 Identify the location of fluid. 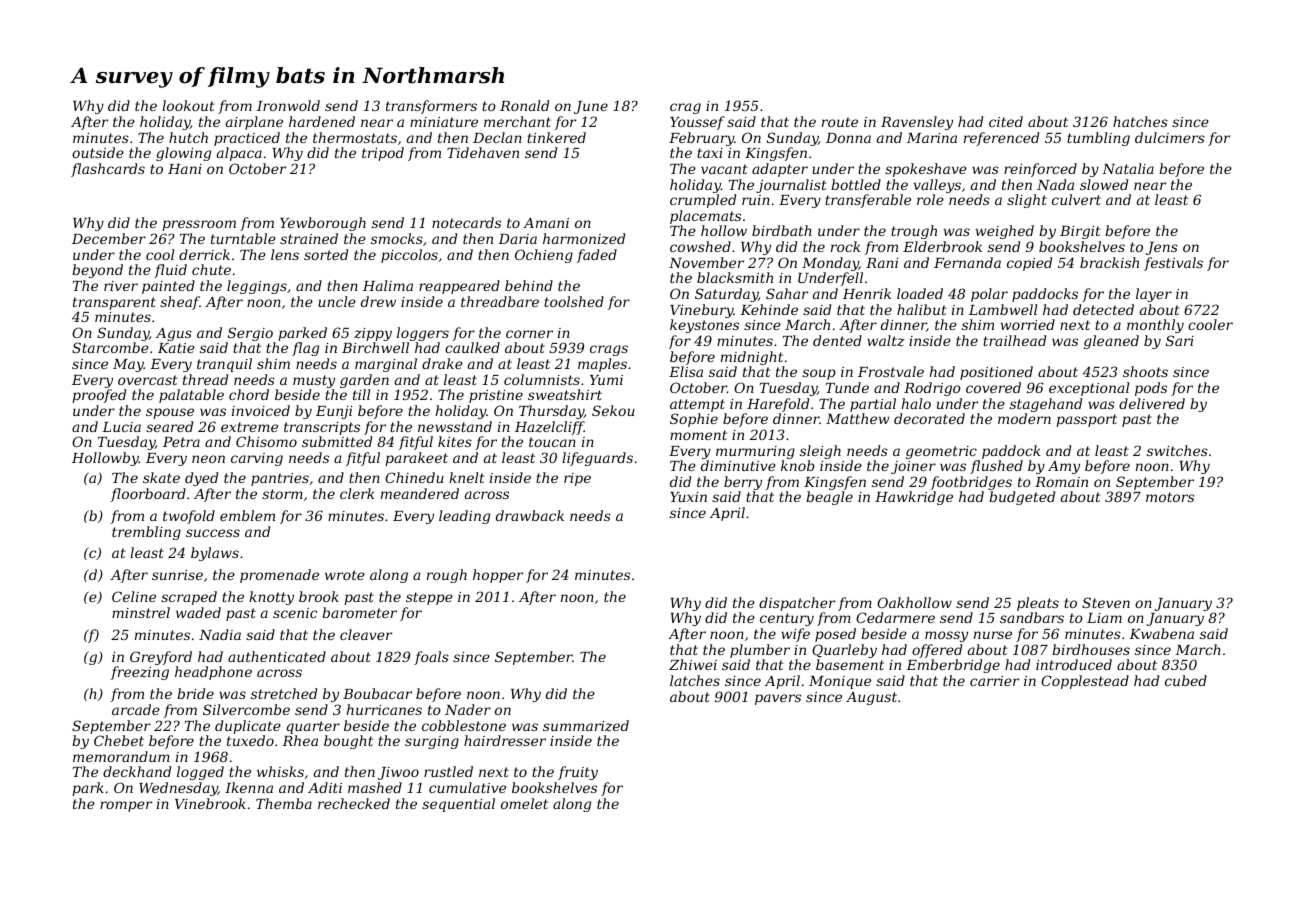
(170, 271).
